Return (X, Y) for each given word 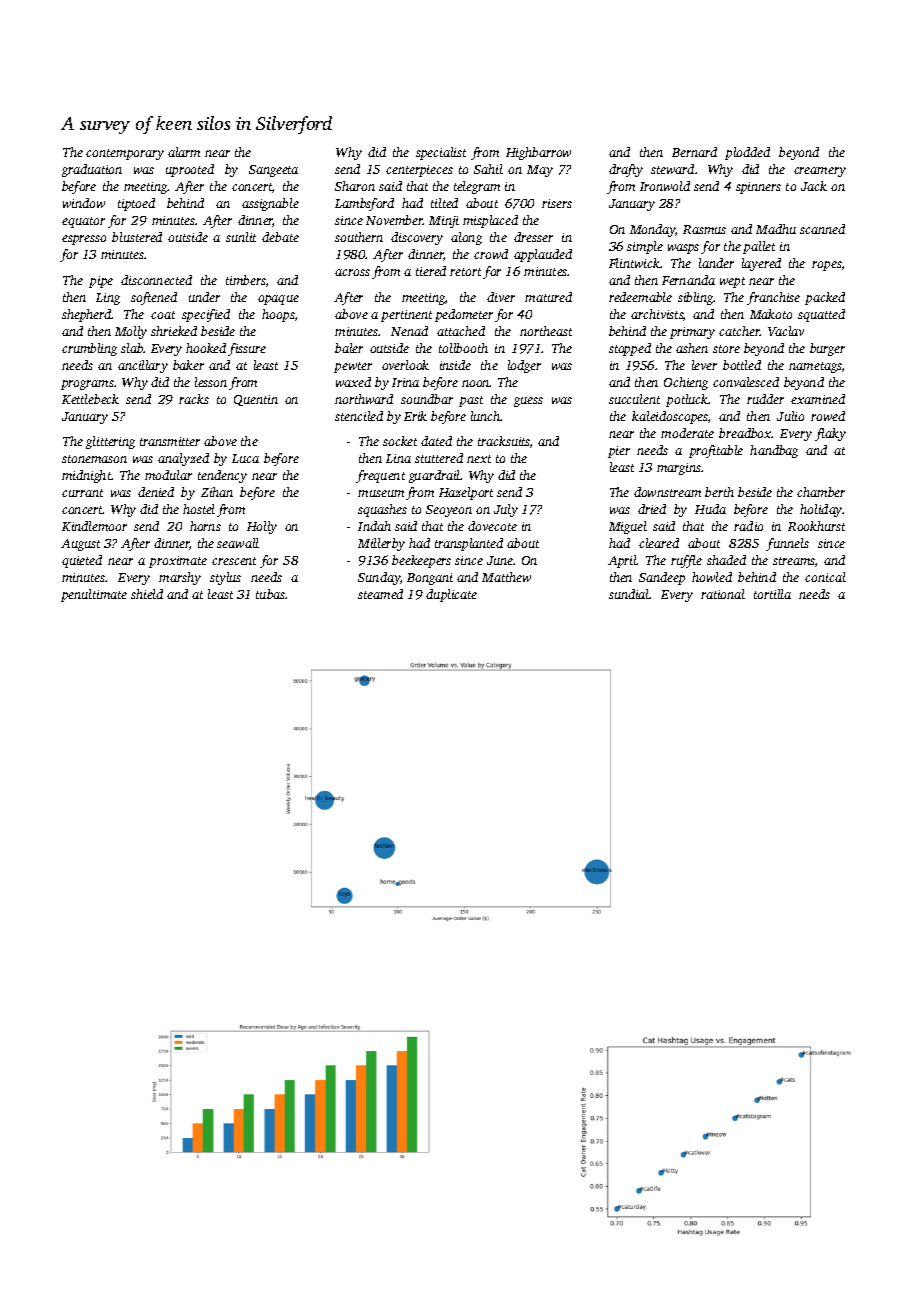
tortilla (772, 594)
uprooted (190, 170)
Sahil (488, 169)
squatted (821, 315)
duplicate (451, 595)
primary (692, 333)
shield (147, 594)
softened (154, 298)
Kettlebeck (90, 399)
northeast (546, 331)
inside (455, 365)
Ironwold (665, 186)
